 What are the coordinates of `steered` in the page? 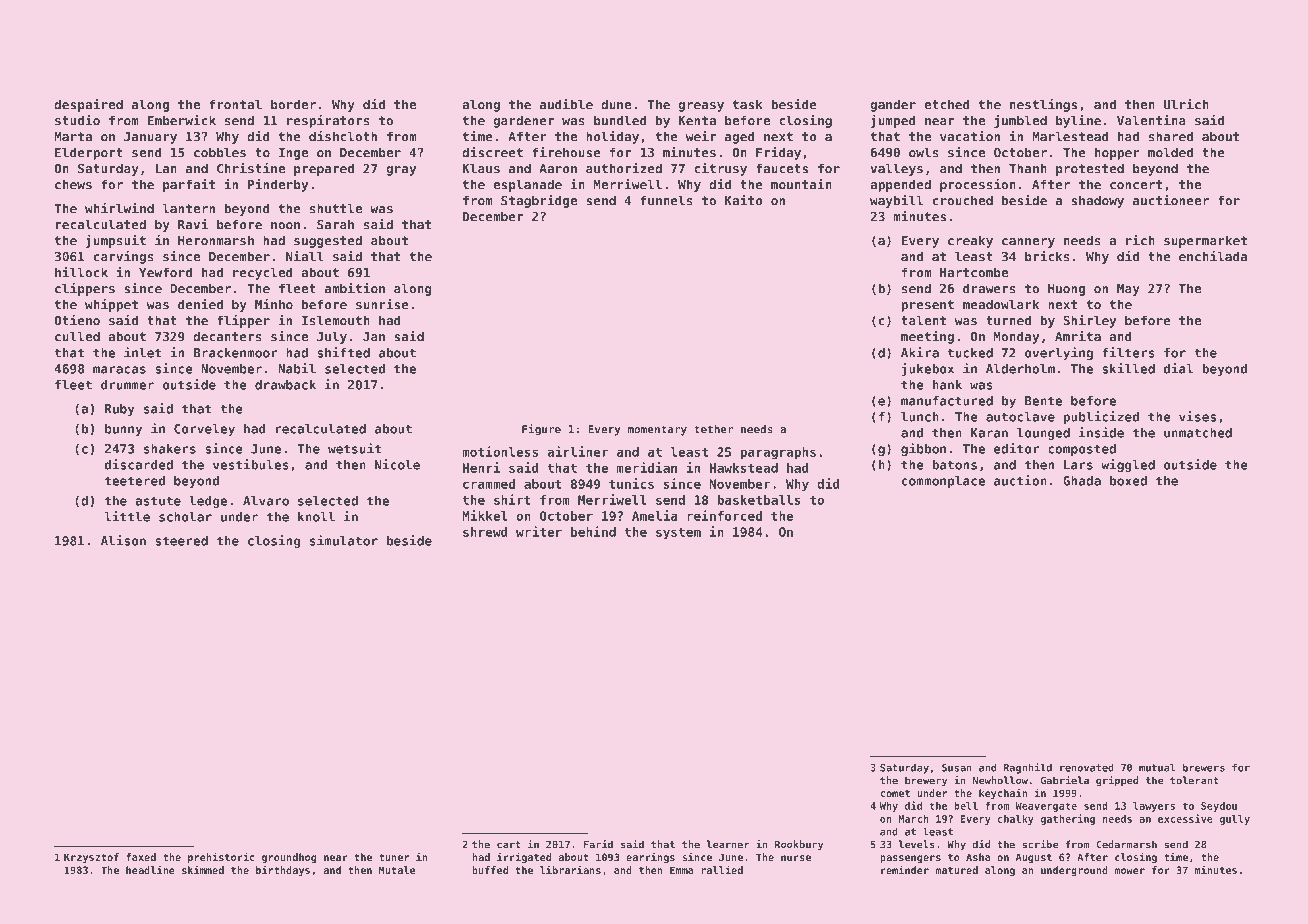 It's located at (181, 541).
